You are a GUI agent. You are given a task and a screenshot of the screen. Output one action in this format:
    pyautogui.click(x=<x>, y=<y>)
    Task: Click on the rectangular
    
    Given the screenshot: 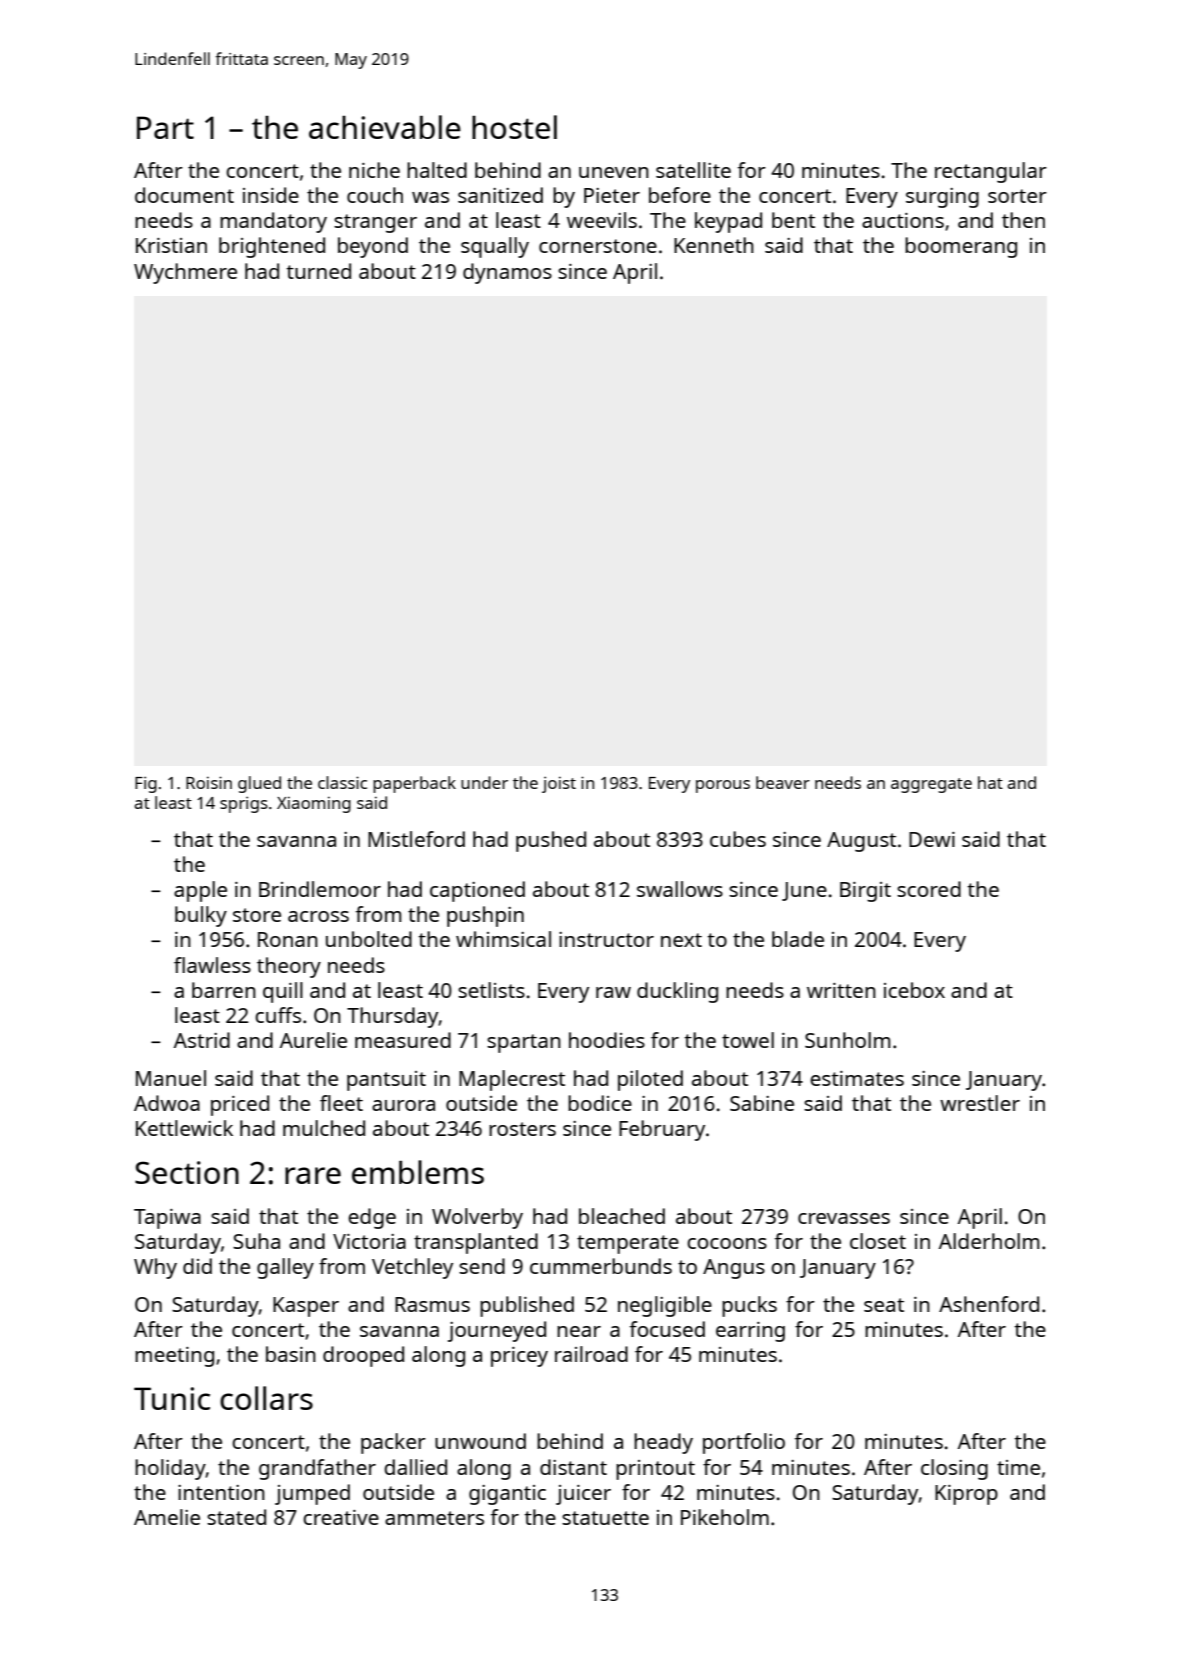 What is the action you would take?
    pyautogui.click(x=991, y=172)
